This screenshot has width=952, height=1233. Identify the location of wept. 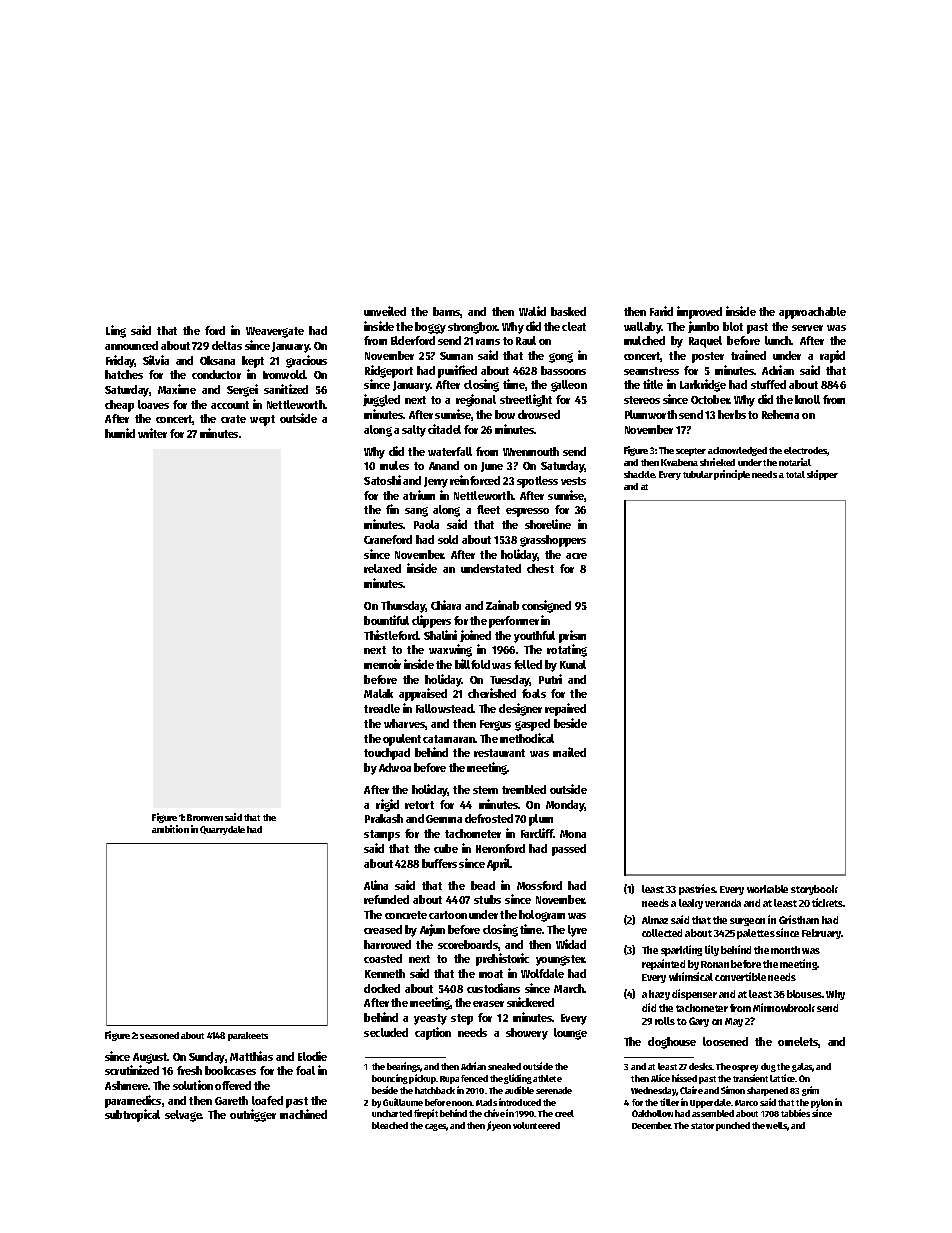
(262, 420).
